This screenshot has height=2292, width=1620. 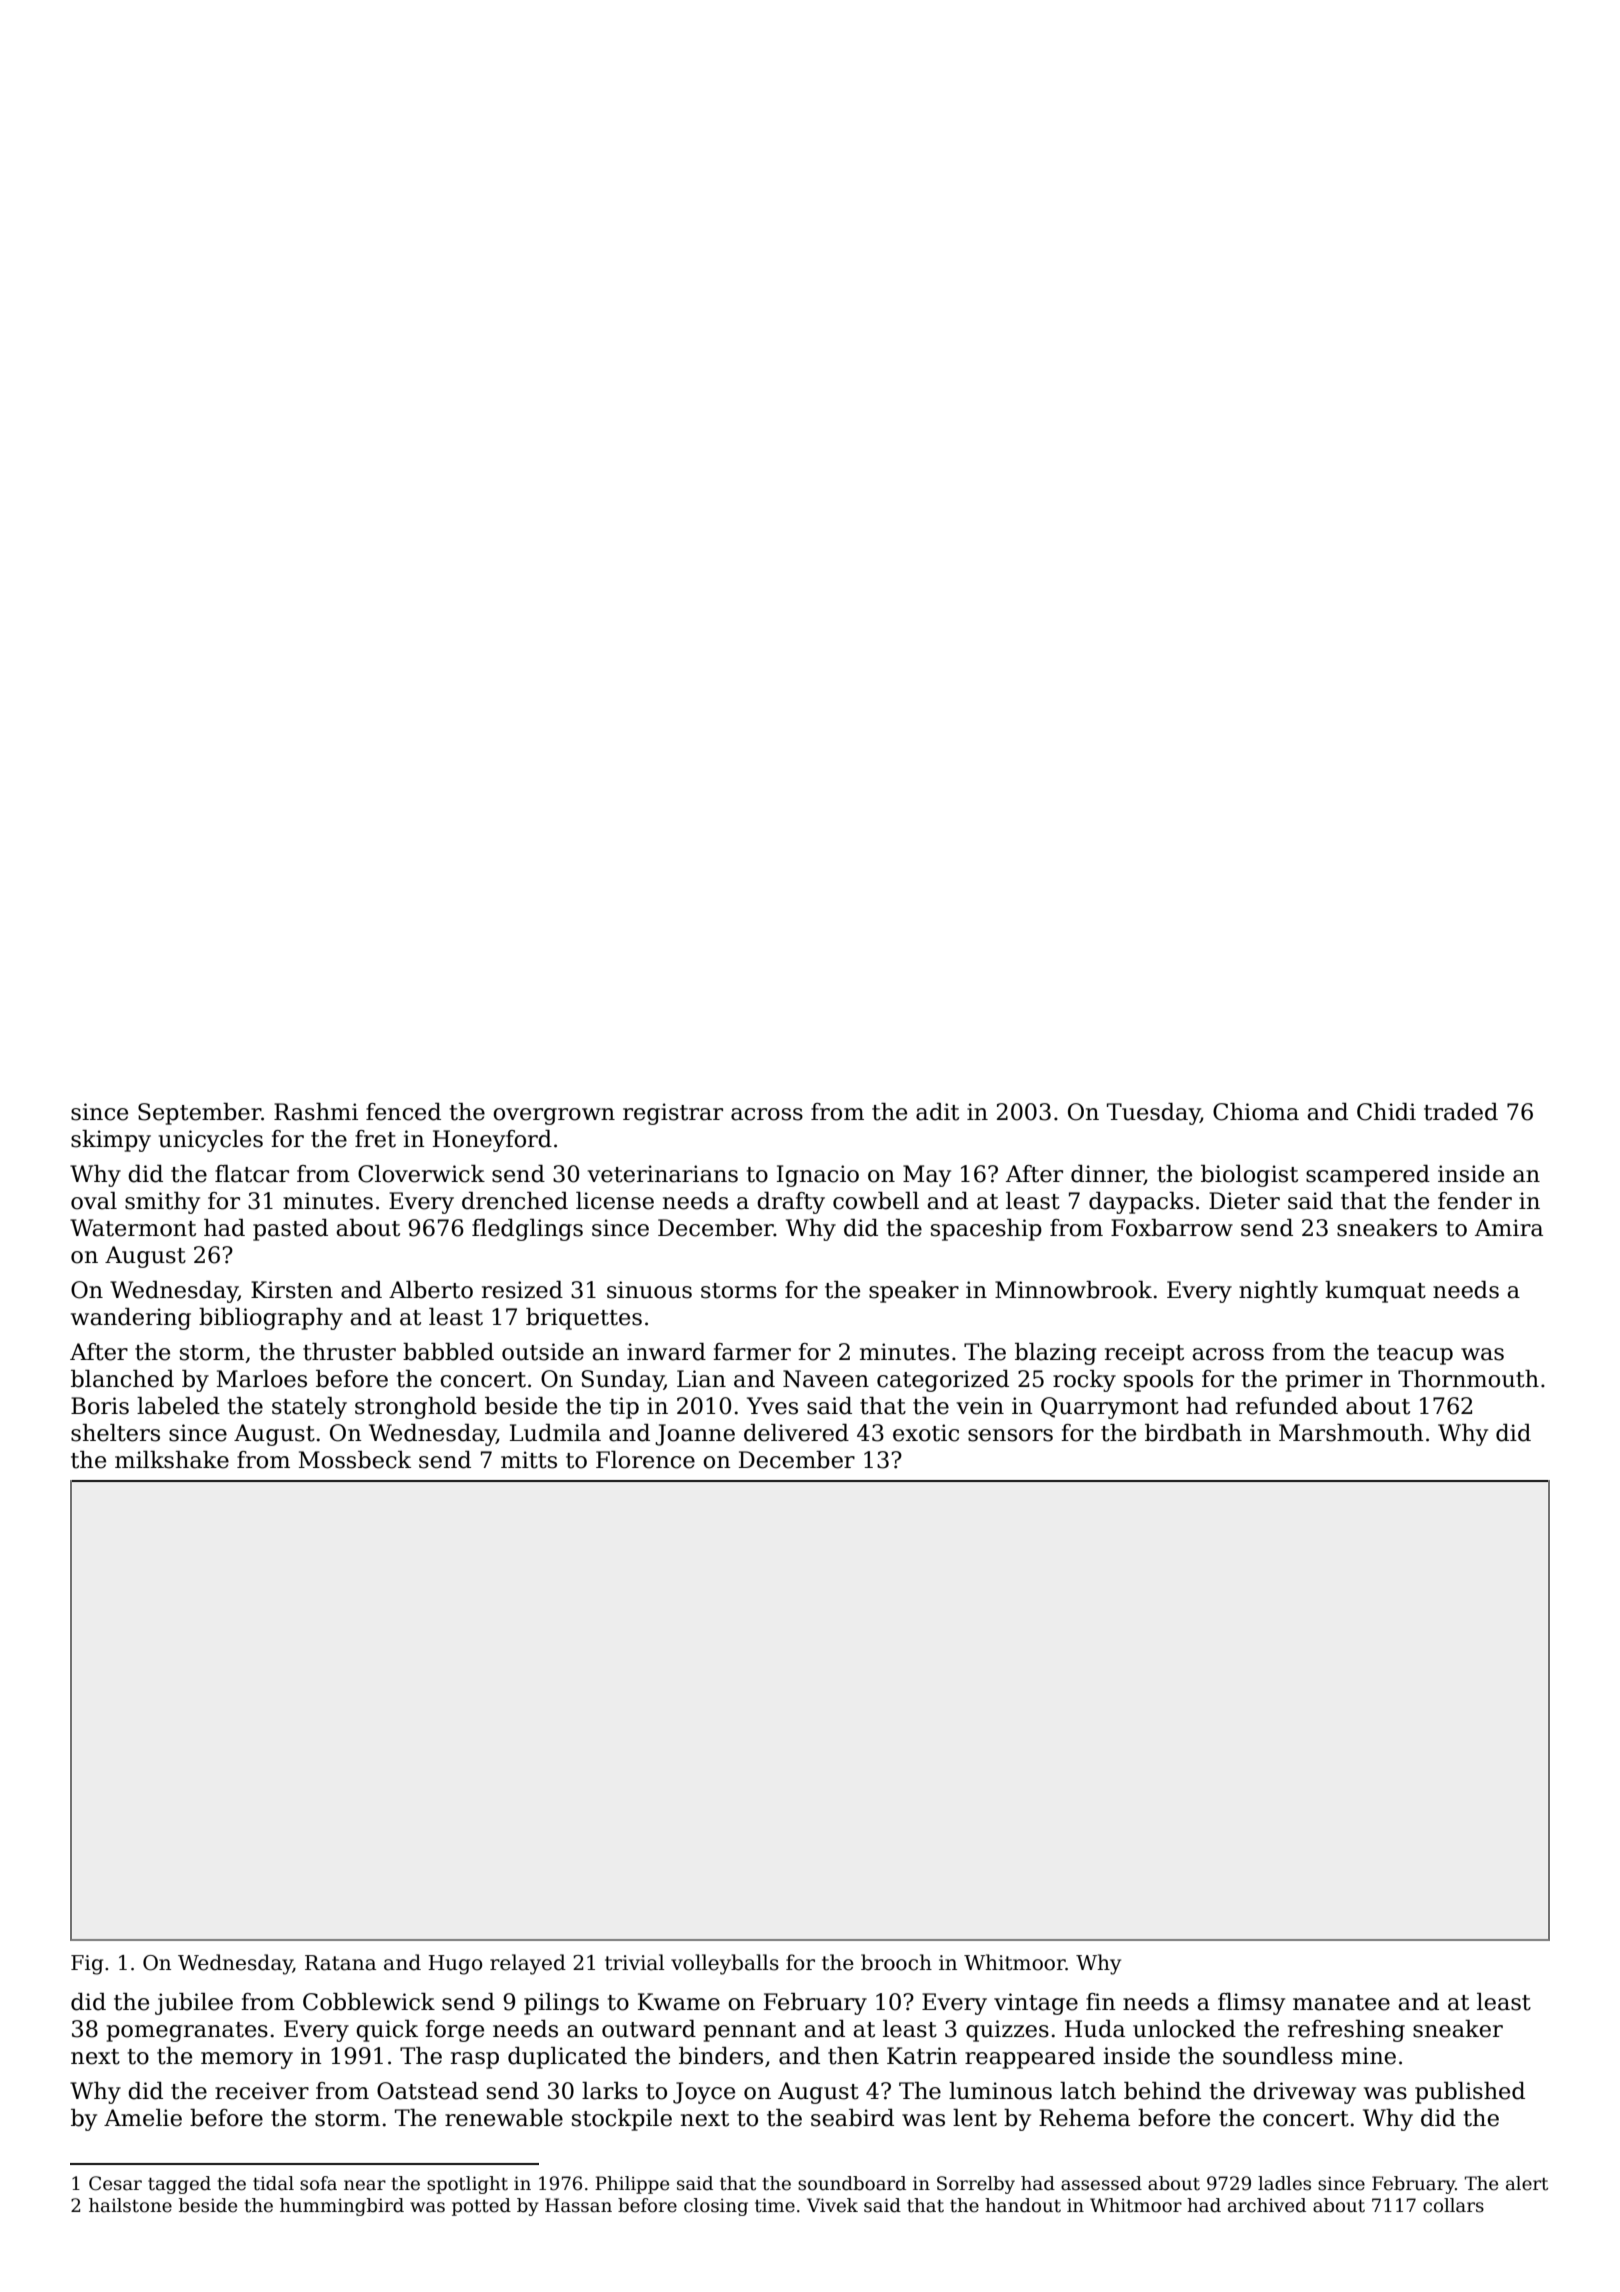 I want to click on milkshake, so click(x=172, y=1460).
